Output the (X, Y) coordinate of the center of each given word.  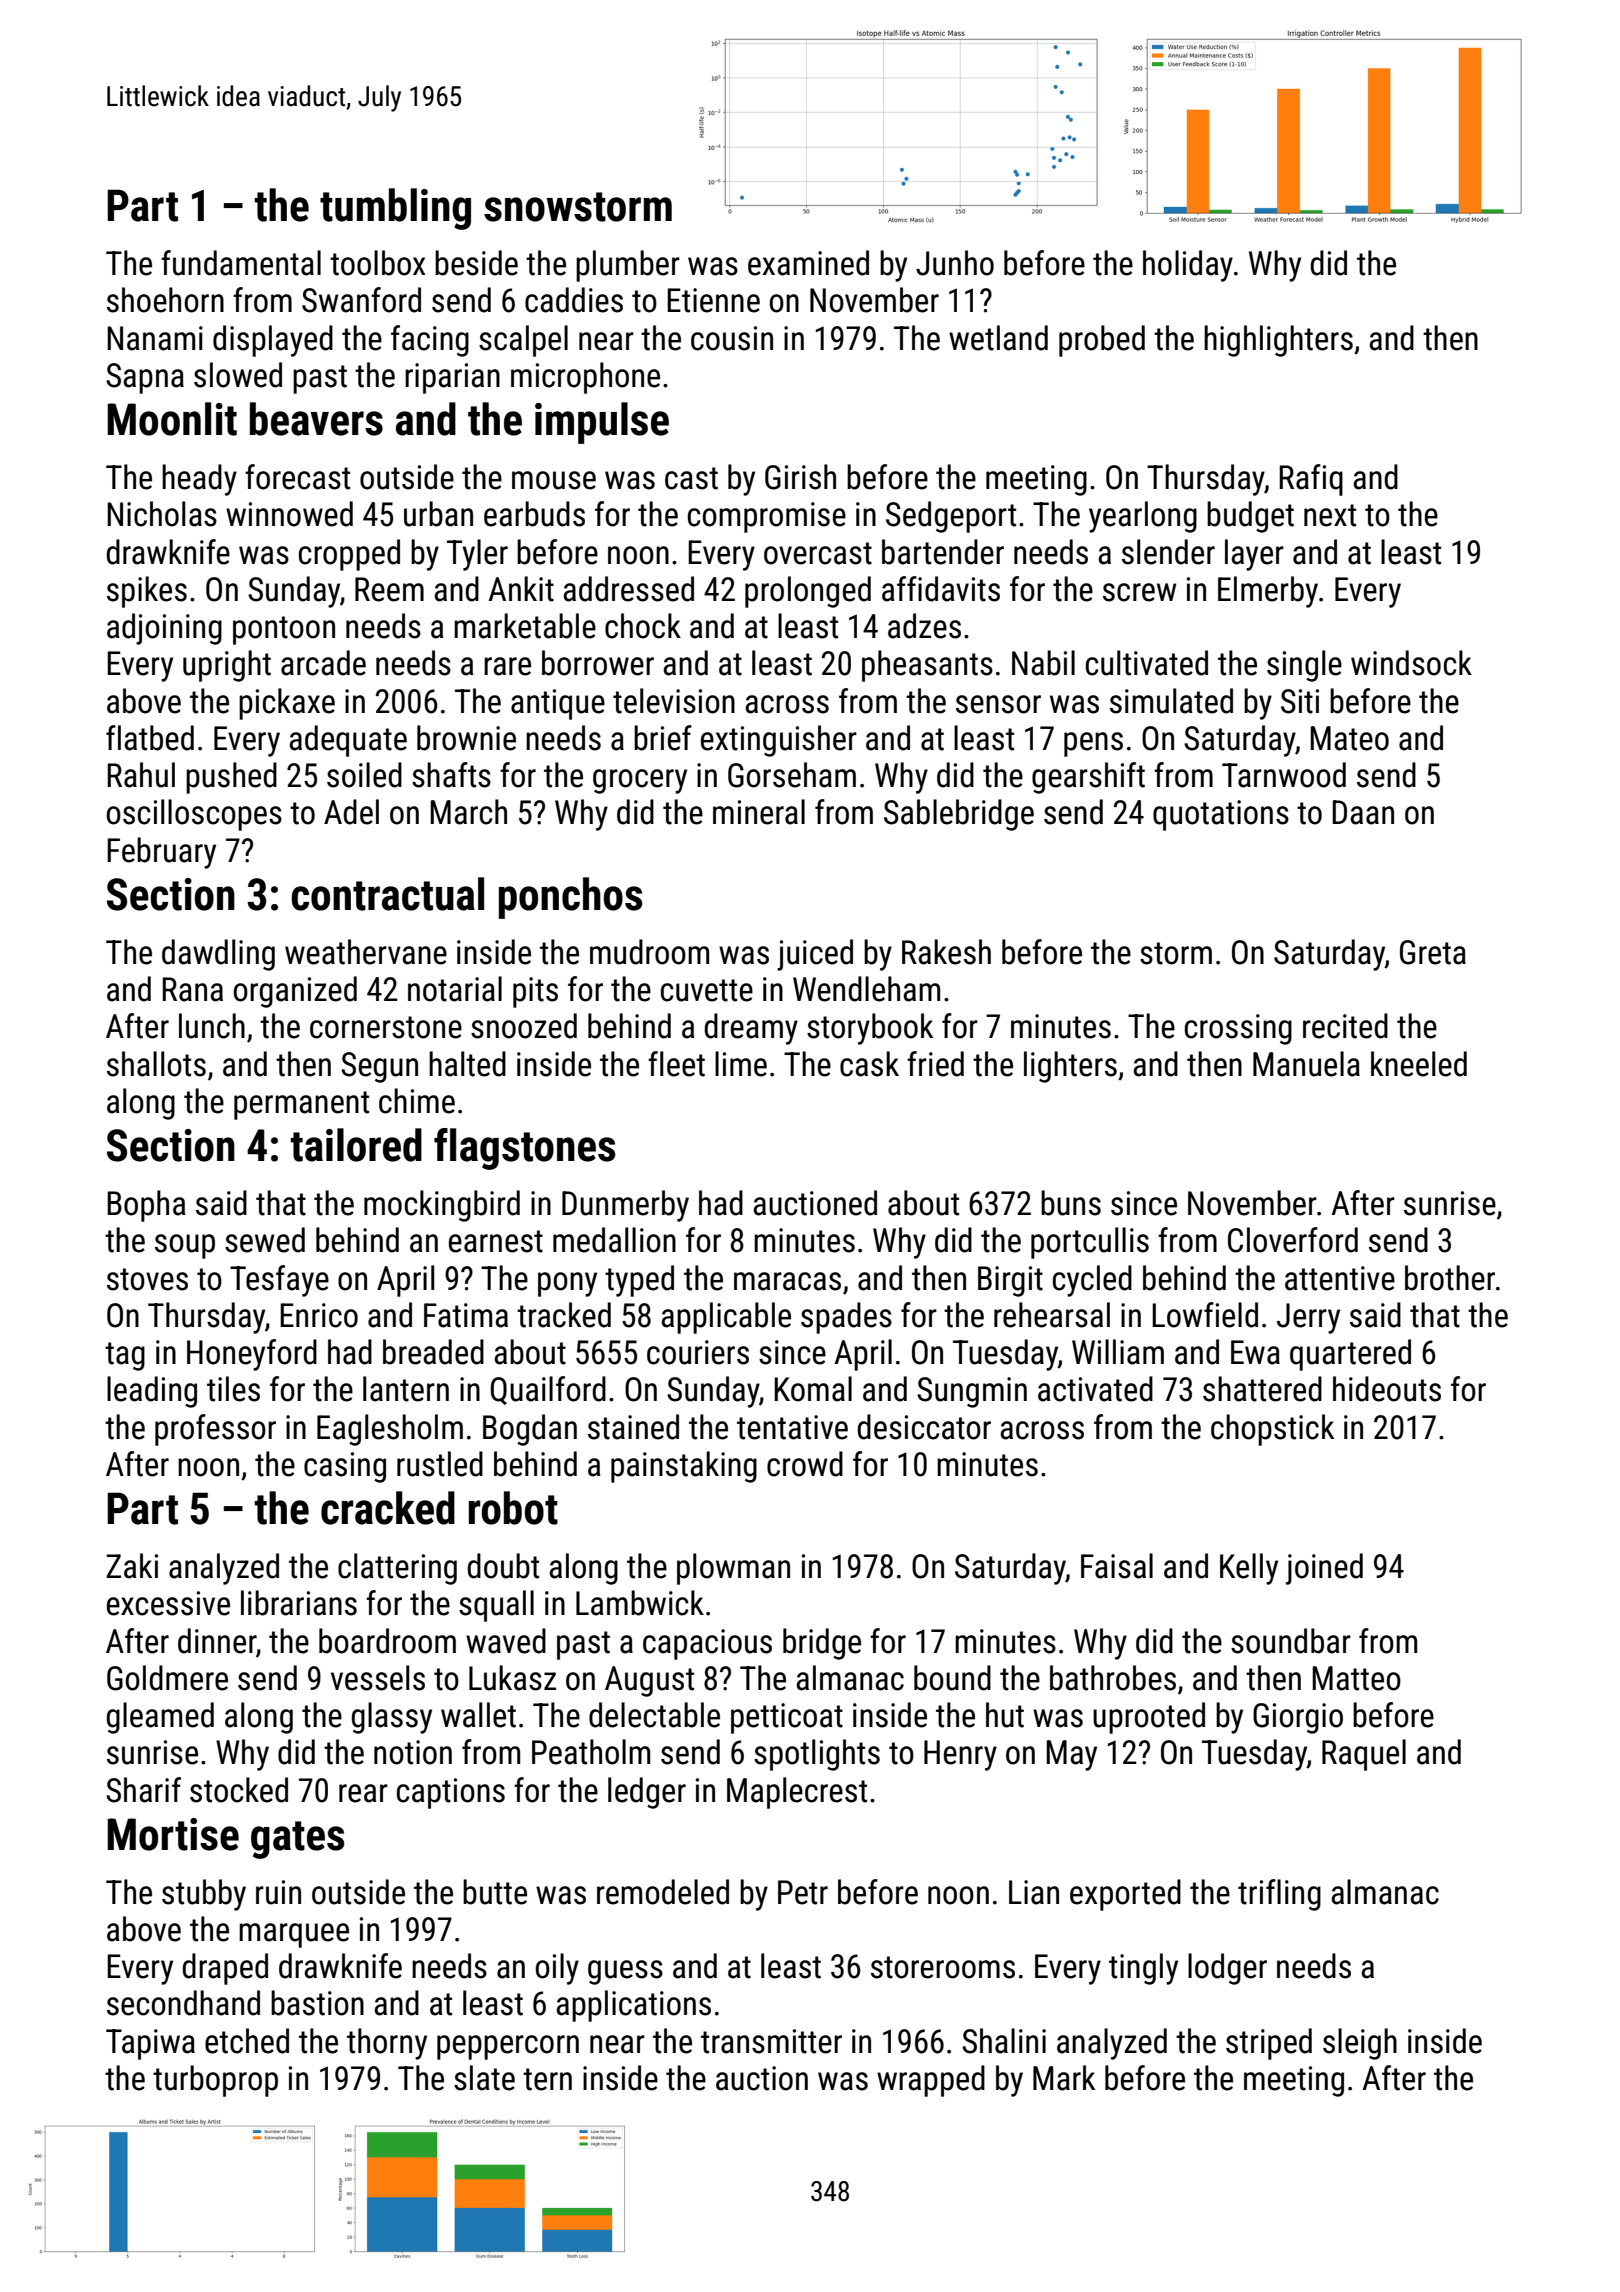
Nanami (155, 338)
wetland (998, 338)
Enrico (319, 1315)
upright (227, 666)
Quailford (548, 1390)
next (1330, 515)
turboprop (215, 2081)
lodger (1227, 1969)
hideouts (1387, 1389)
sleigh (1360, 2044)
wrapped (931, 2081)
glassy (392, 1718)
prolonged (808, 592)
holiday (1188, 266)
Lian (1034, 1892)
